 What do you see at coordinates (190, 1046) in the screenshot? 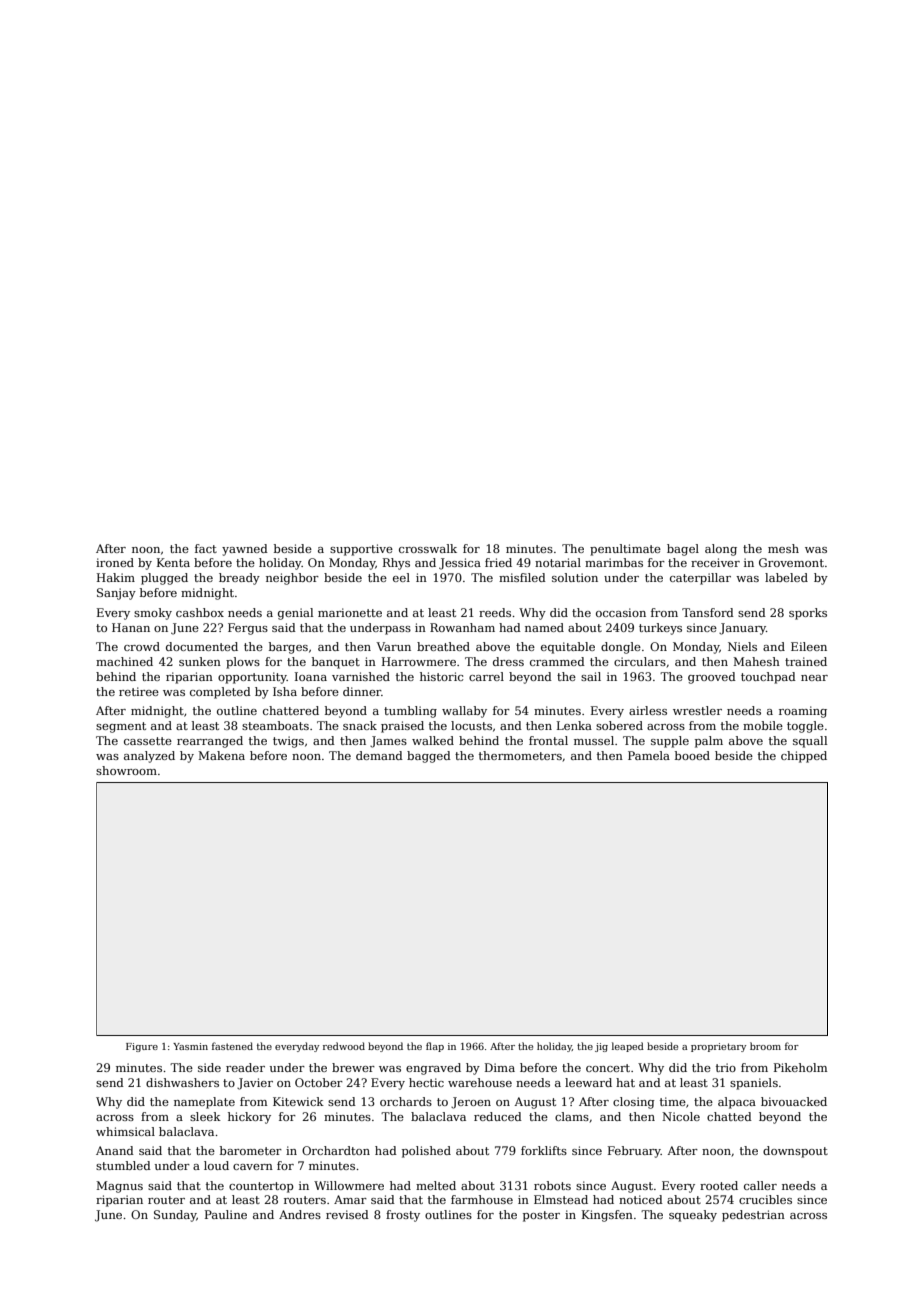
I see `Yasmin` at bounding box center [190, 1046].
